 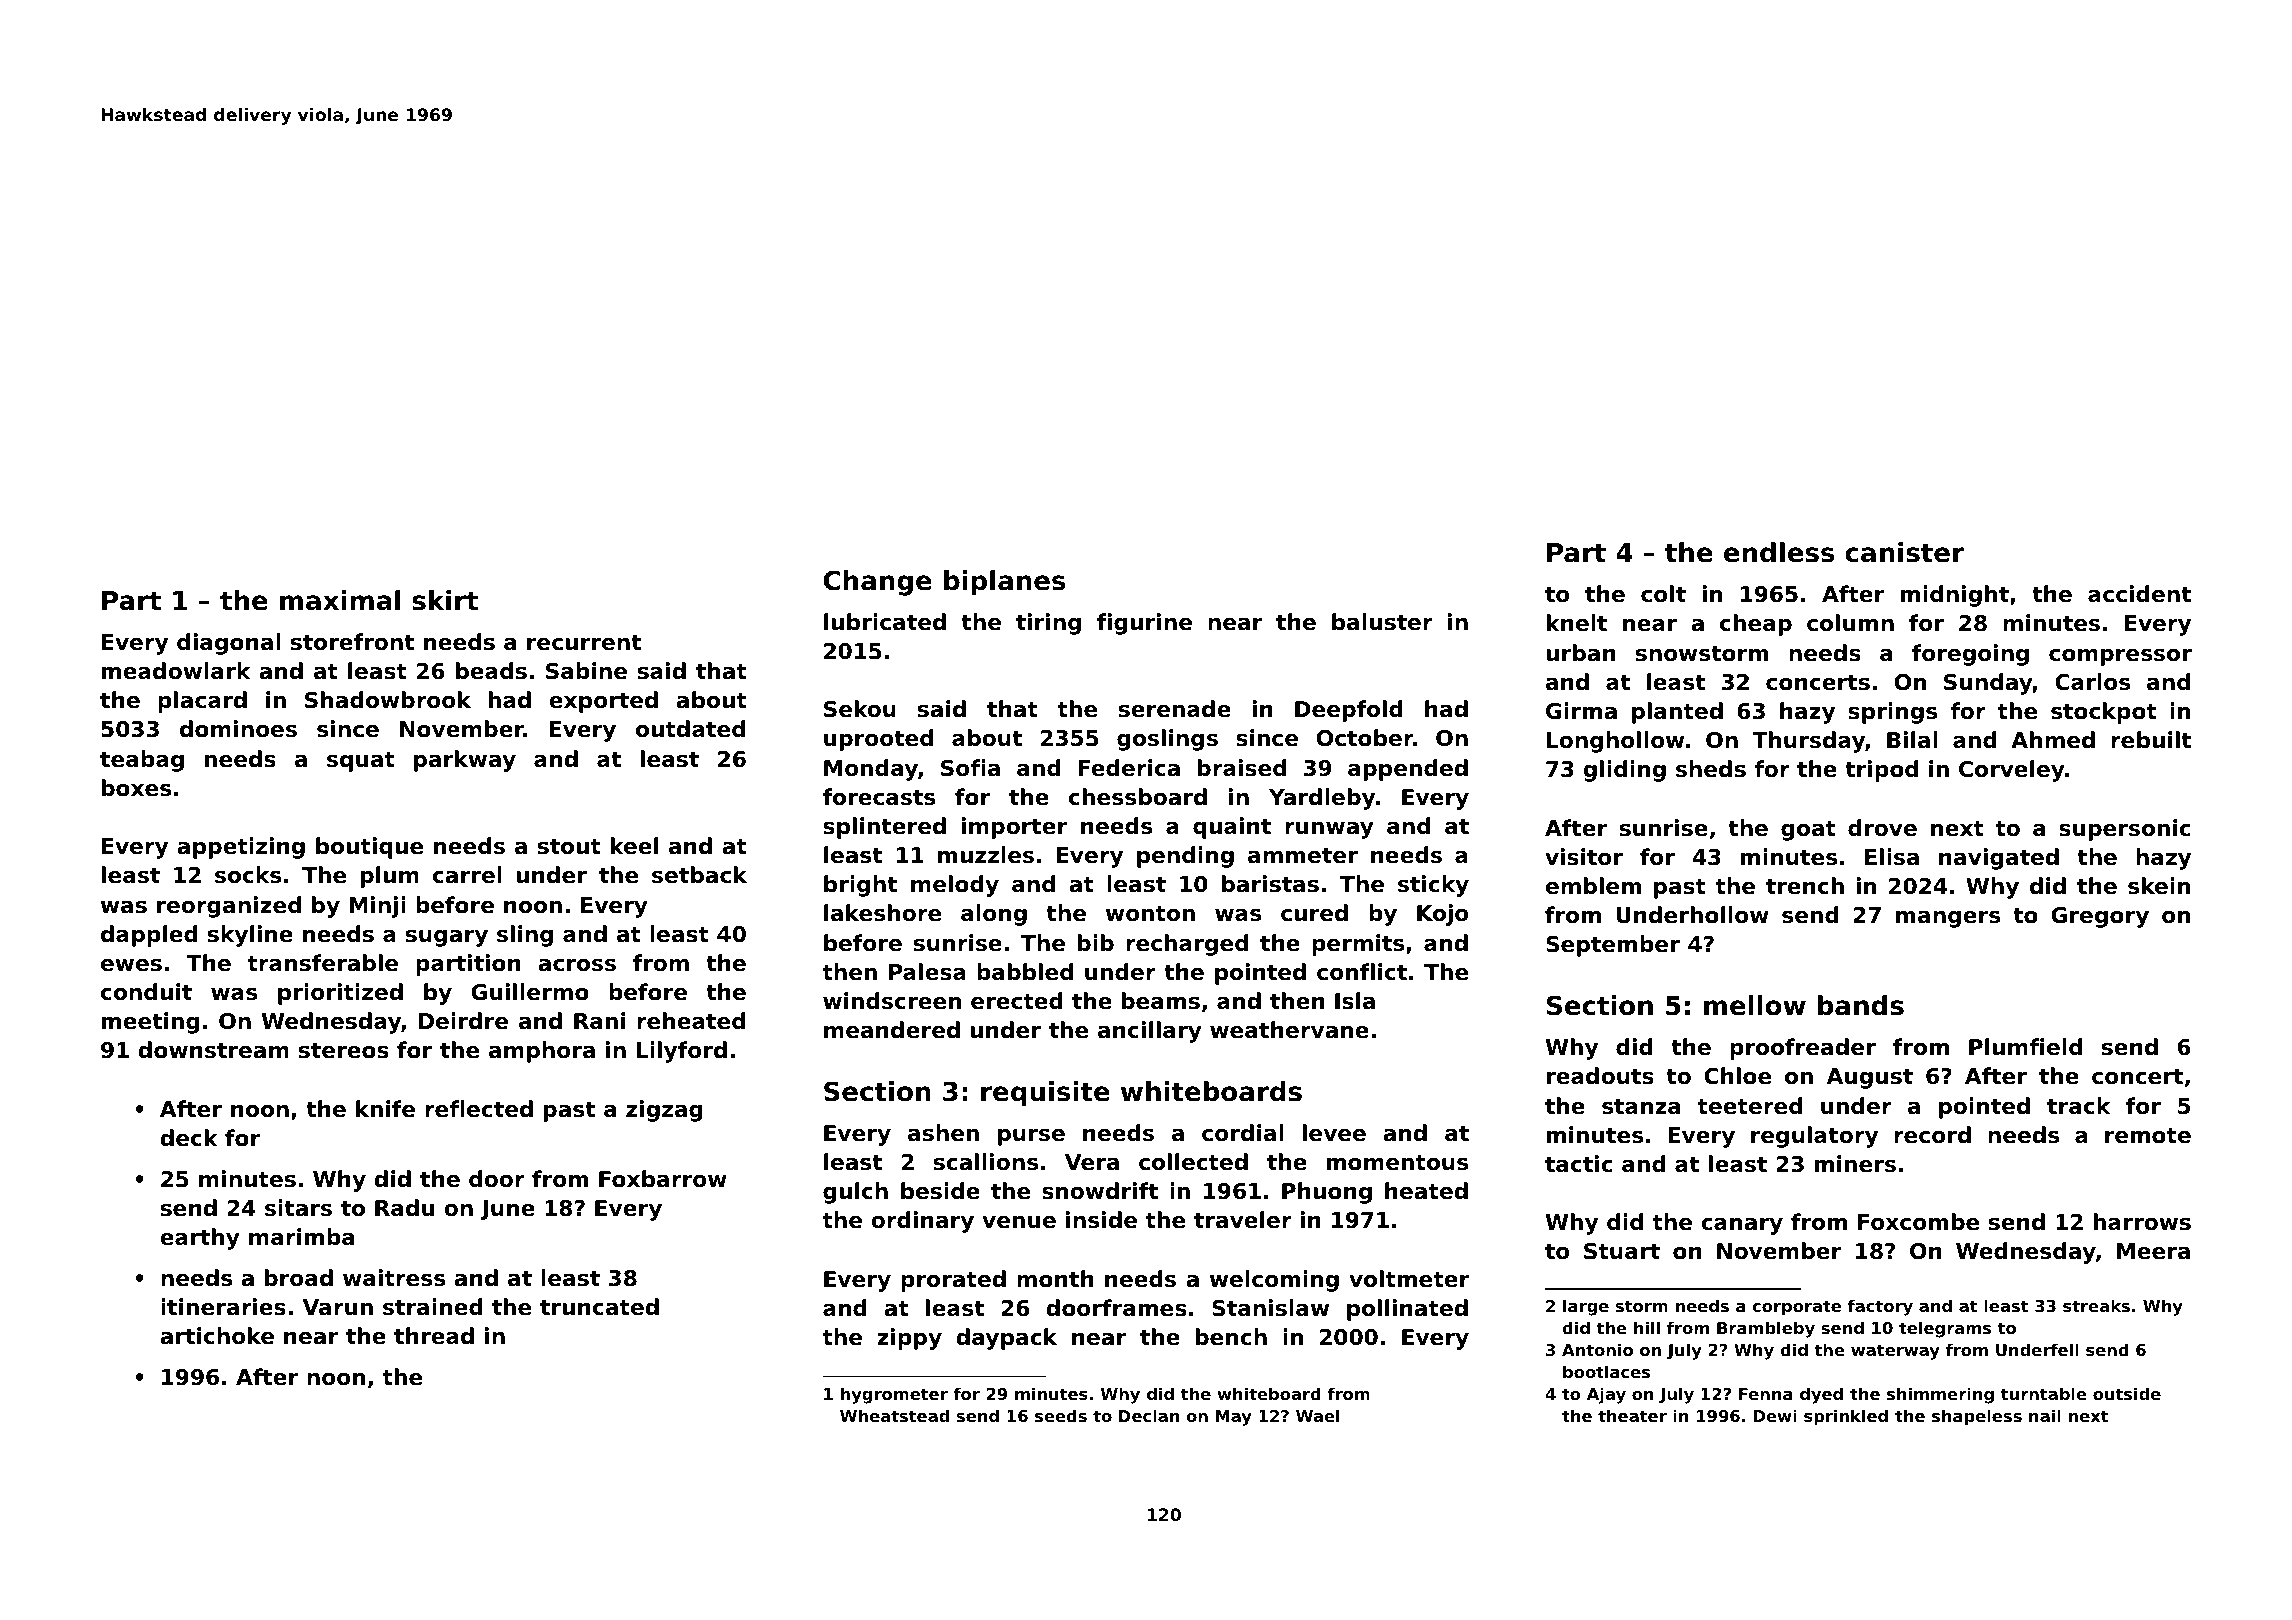 I want to click on biplanes, so click(x=1005, y=583).
